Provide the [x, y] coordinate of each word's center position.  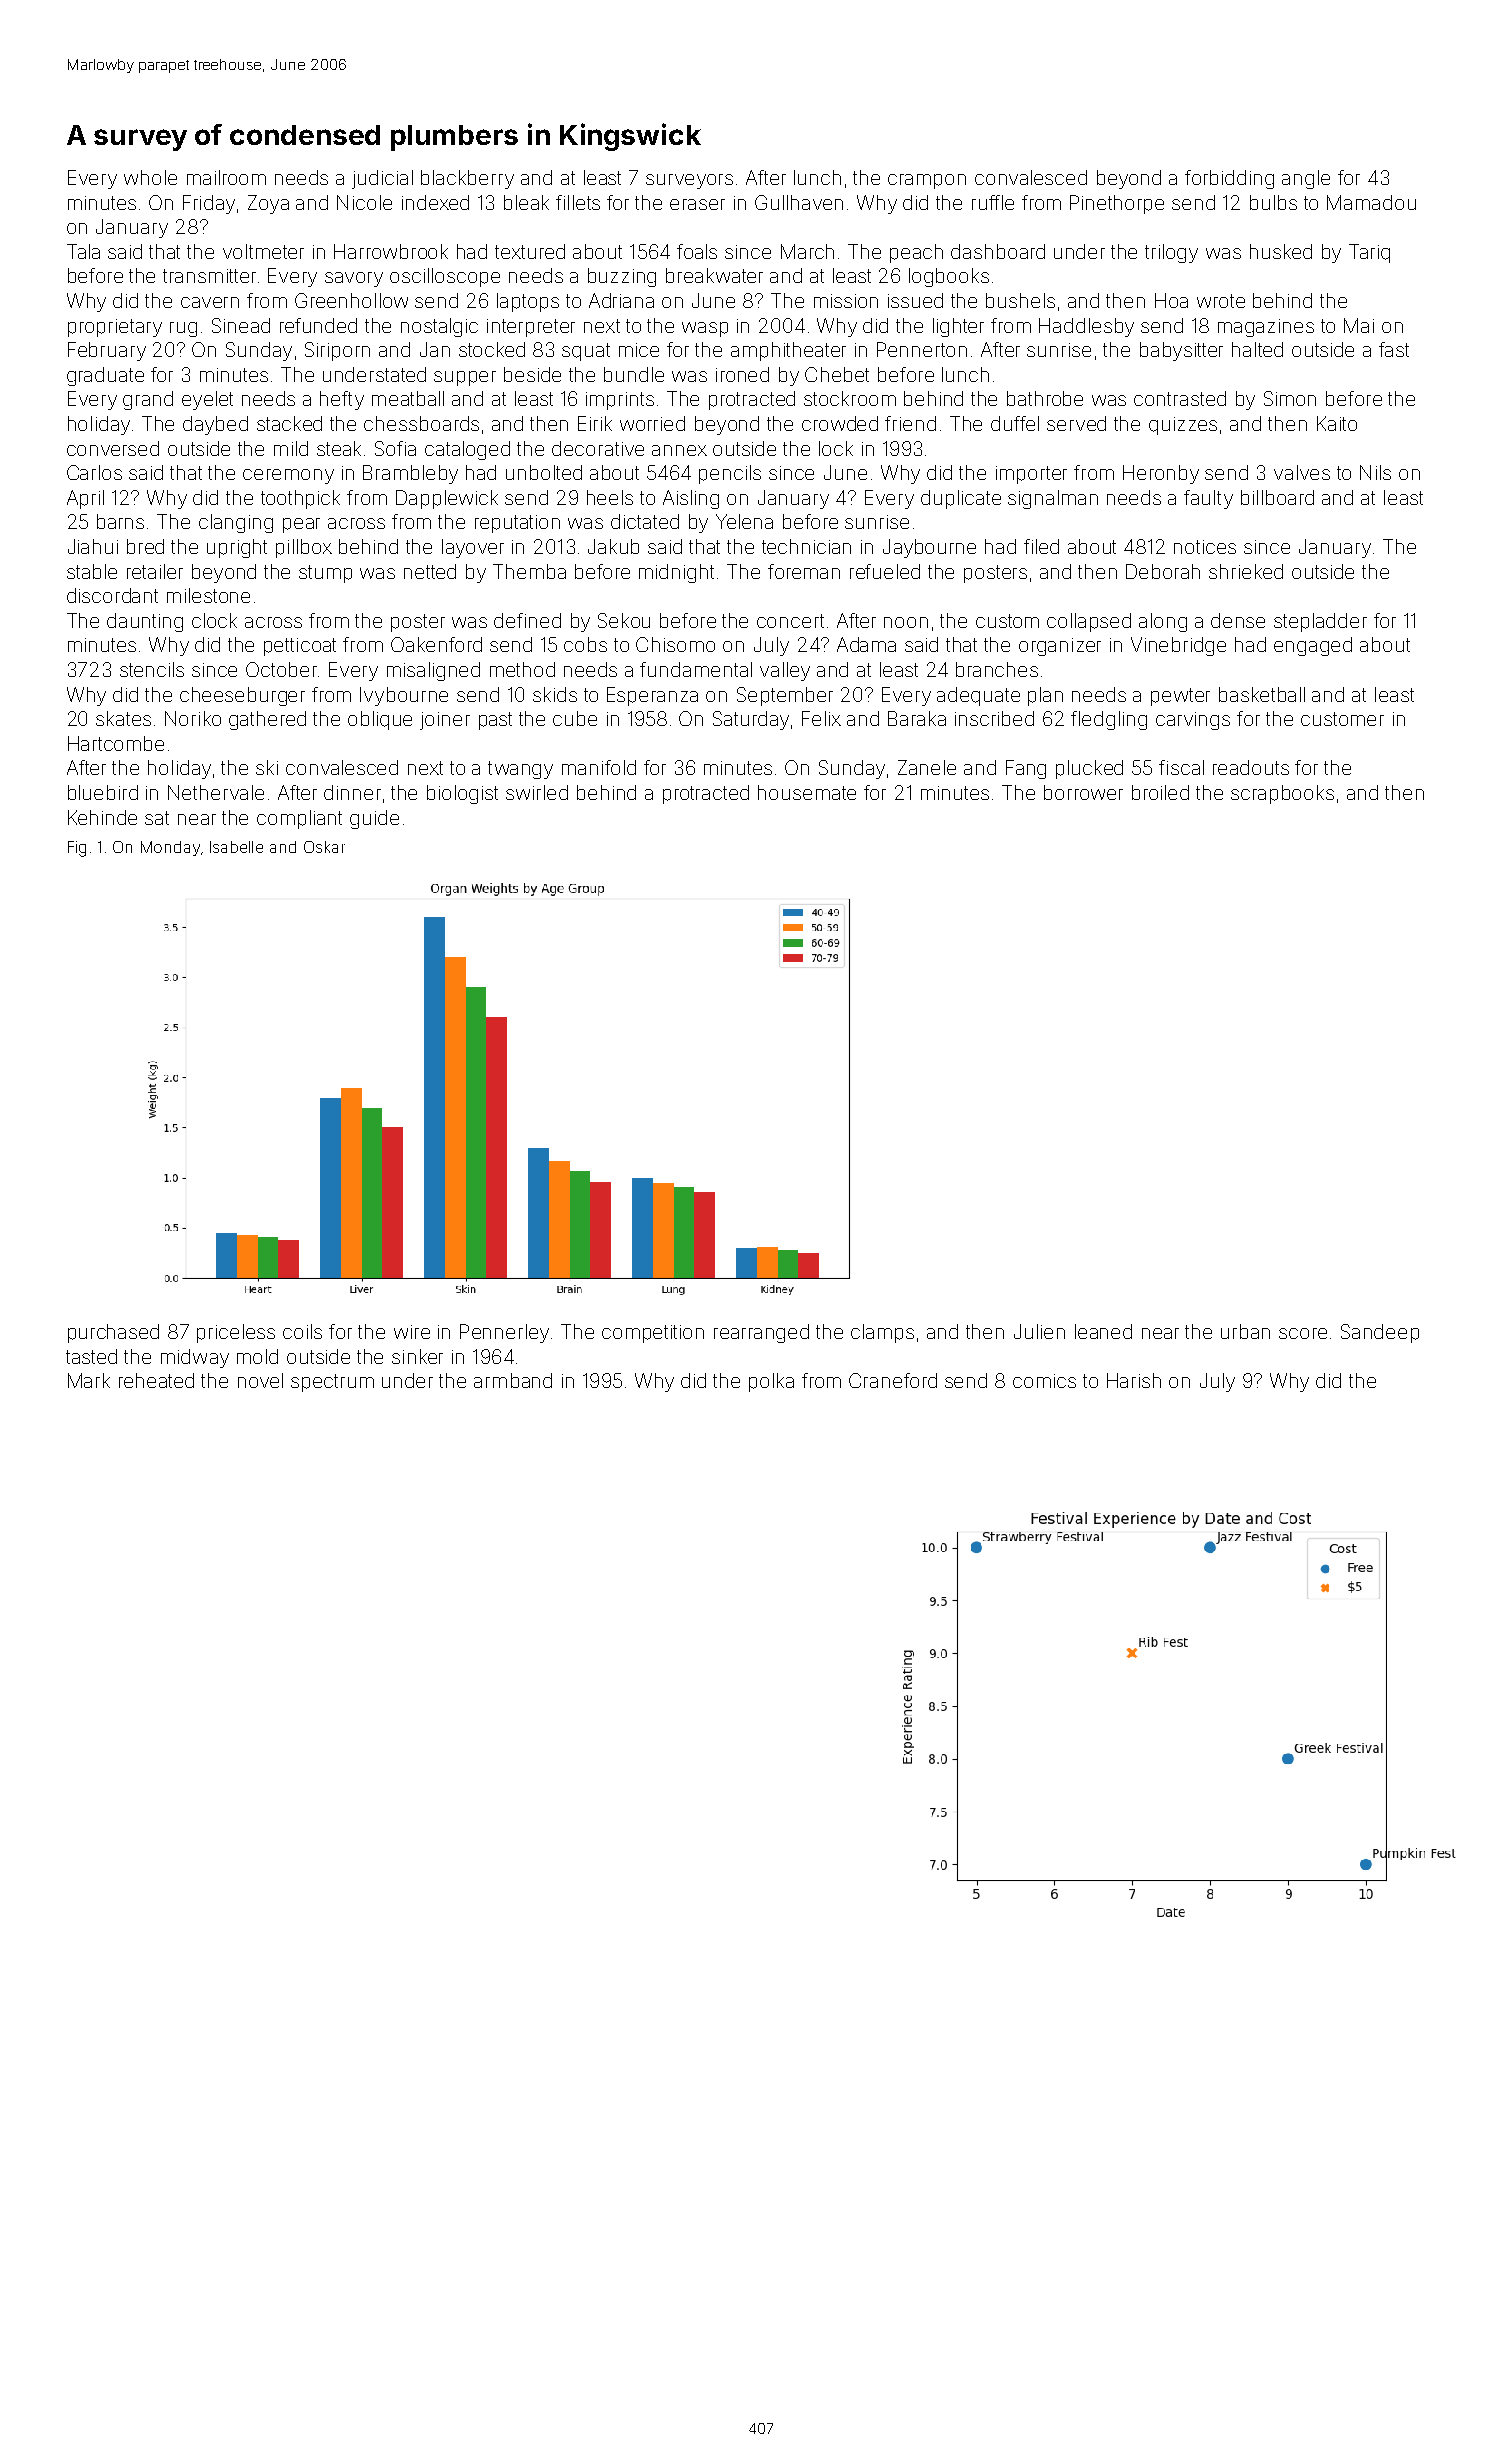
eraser [697, 204]
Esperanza [652, 696]
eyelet [207, 400]
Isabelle [236, 847]
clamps [882, 1333]
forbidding [1229, 179]
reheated [156, 1380]
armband [513, 1380]
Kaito [1337, 423]
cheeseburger [242, 696]
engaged [1313, 646]
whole [150, 177]
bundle [634, 374]
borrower [1083, 792]
